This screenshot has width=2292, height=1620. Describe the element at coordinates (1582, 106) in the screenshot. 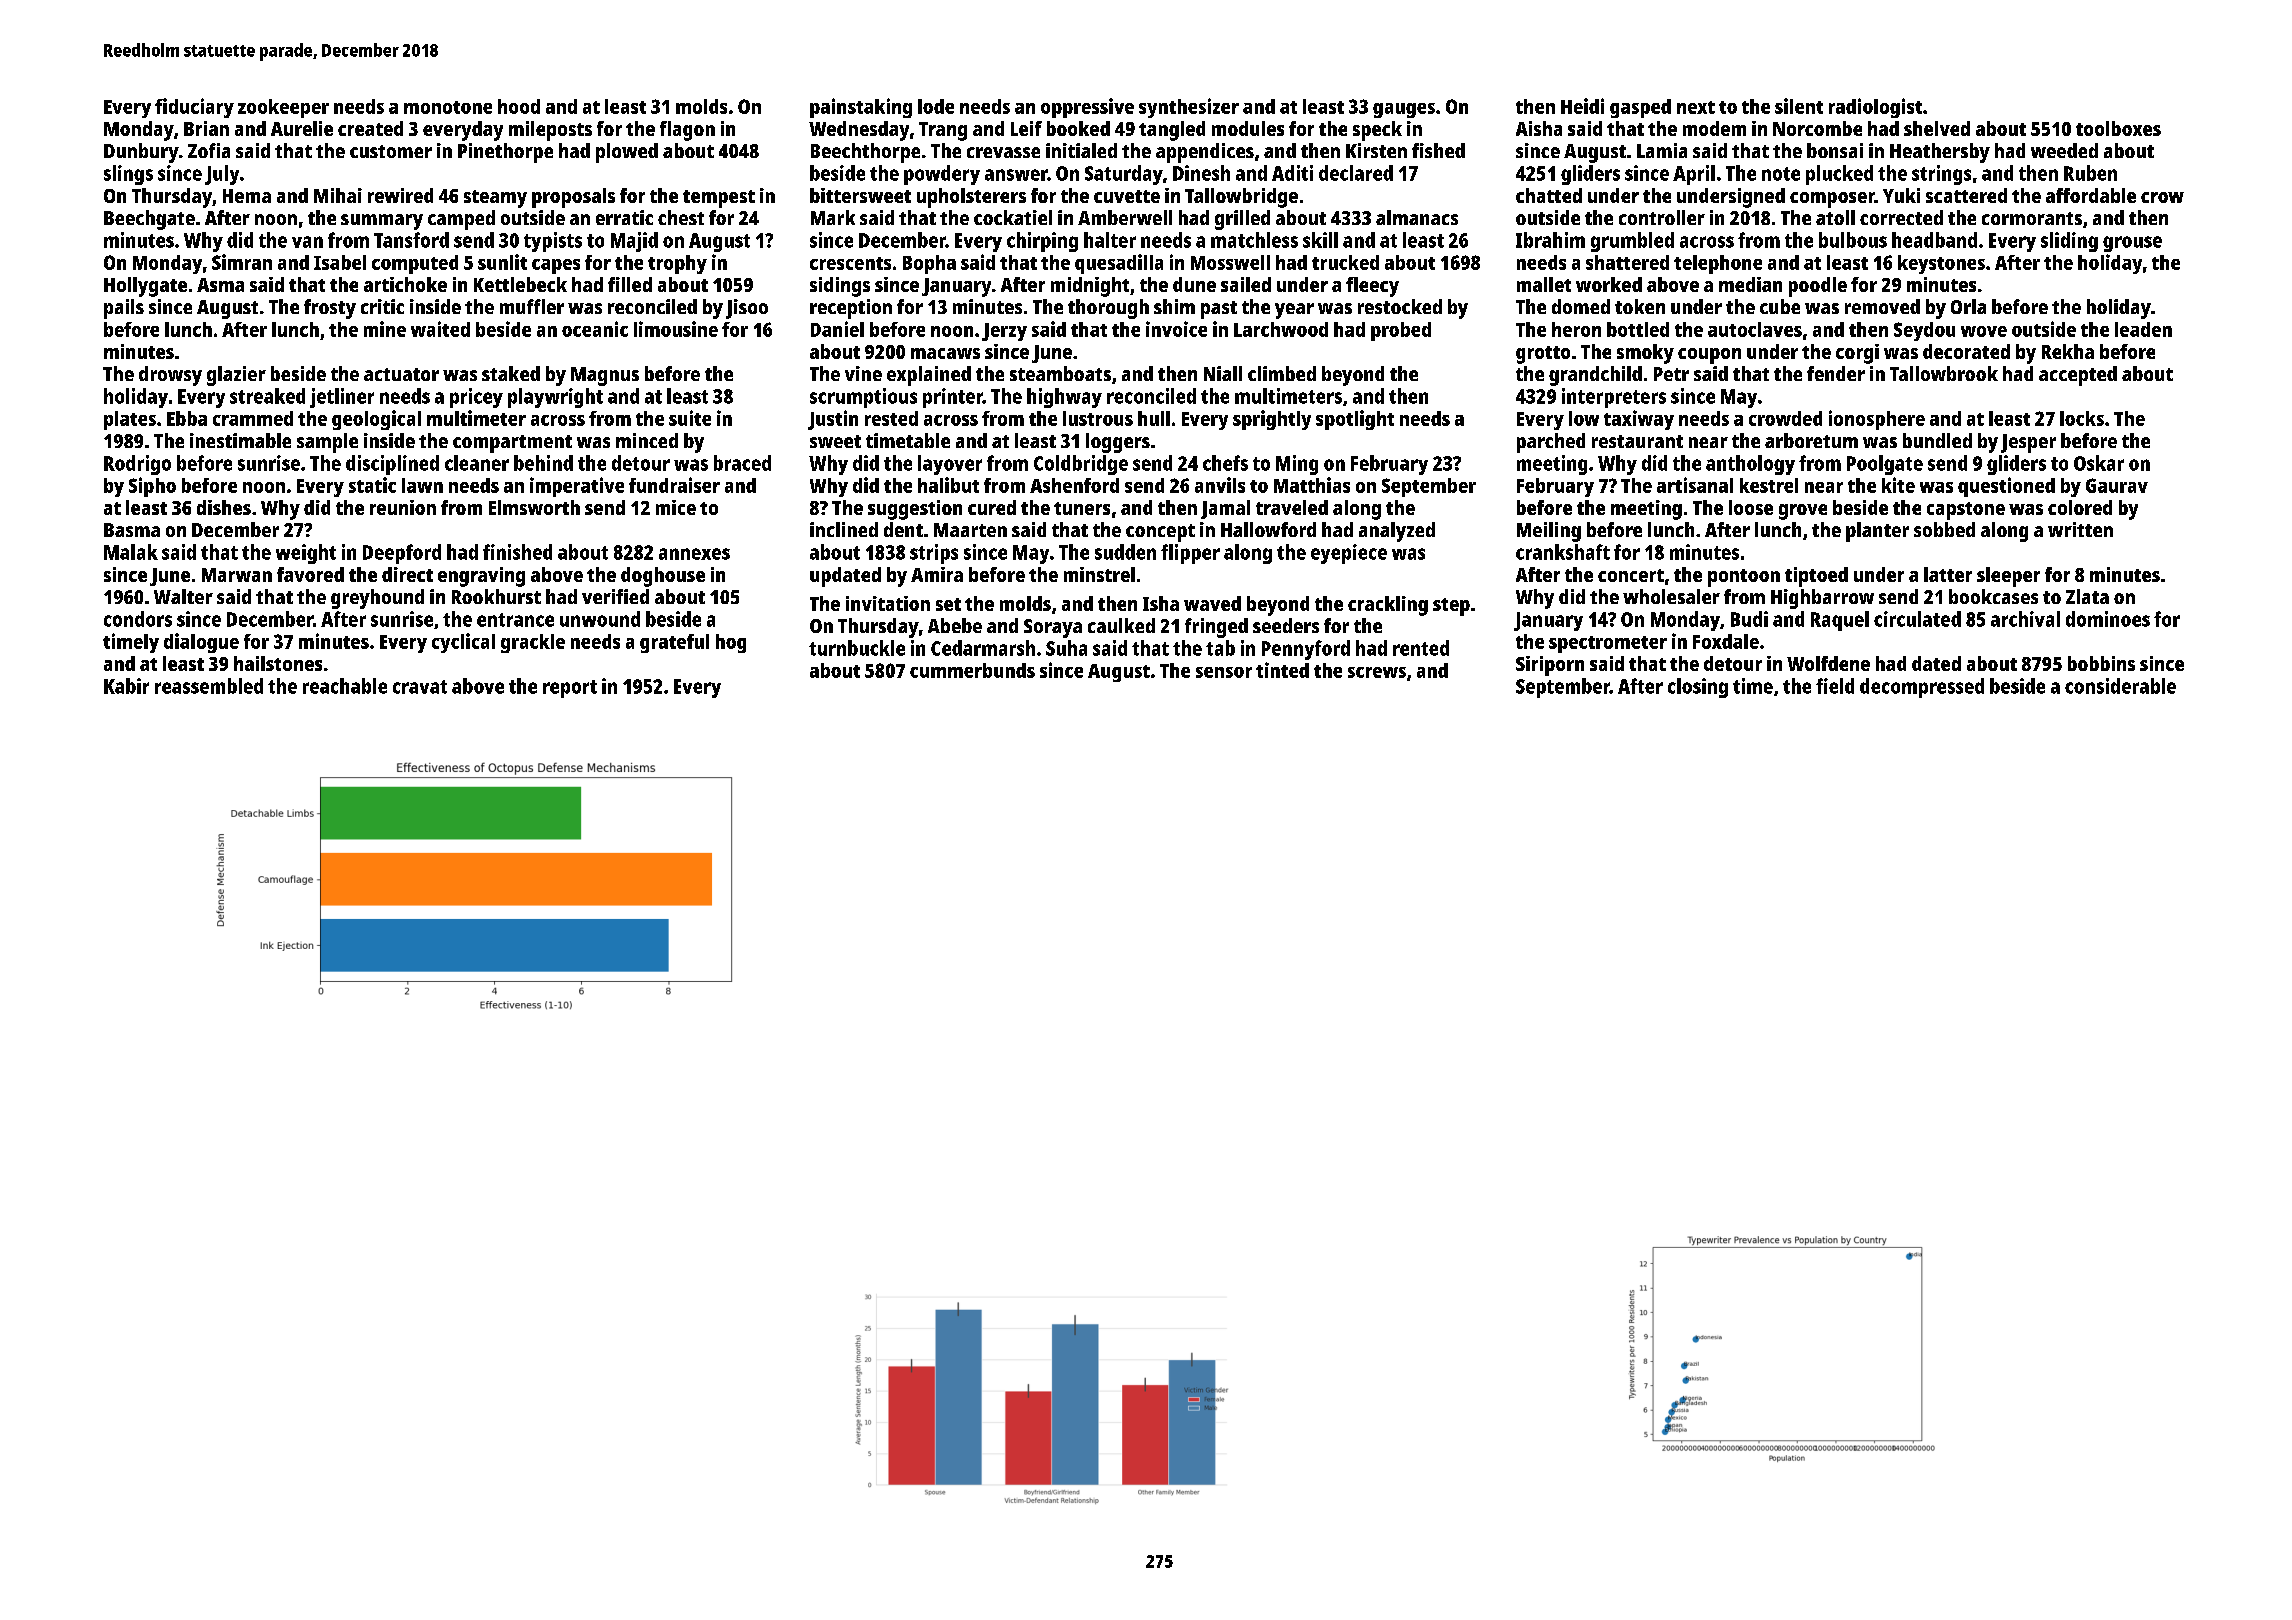

I see `Heidi` at that location.
